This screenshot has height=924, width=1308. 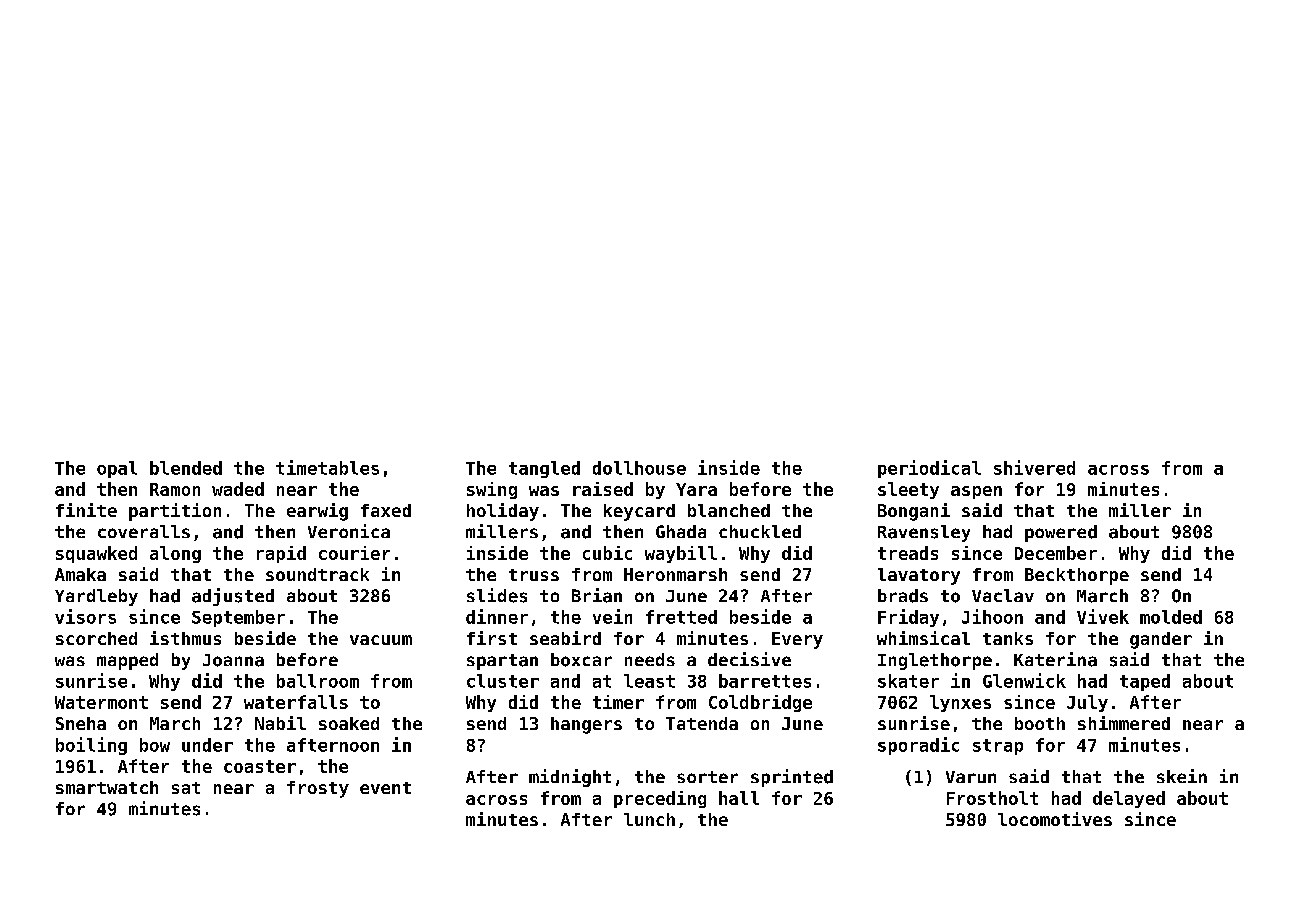 What do you see at coordinates (1055, 819) in the screenshot?
I see `locomotives` at bounding box center [1055, 819].
